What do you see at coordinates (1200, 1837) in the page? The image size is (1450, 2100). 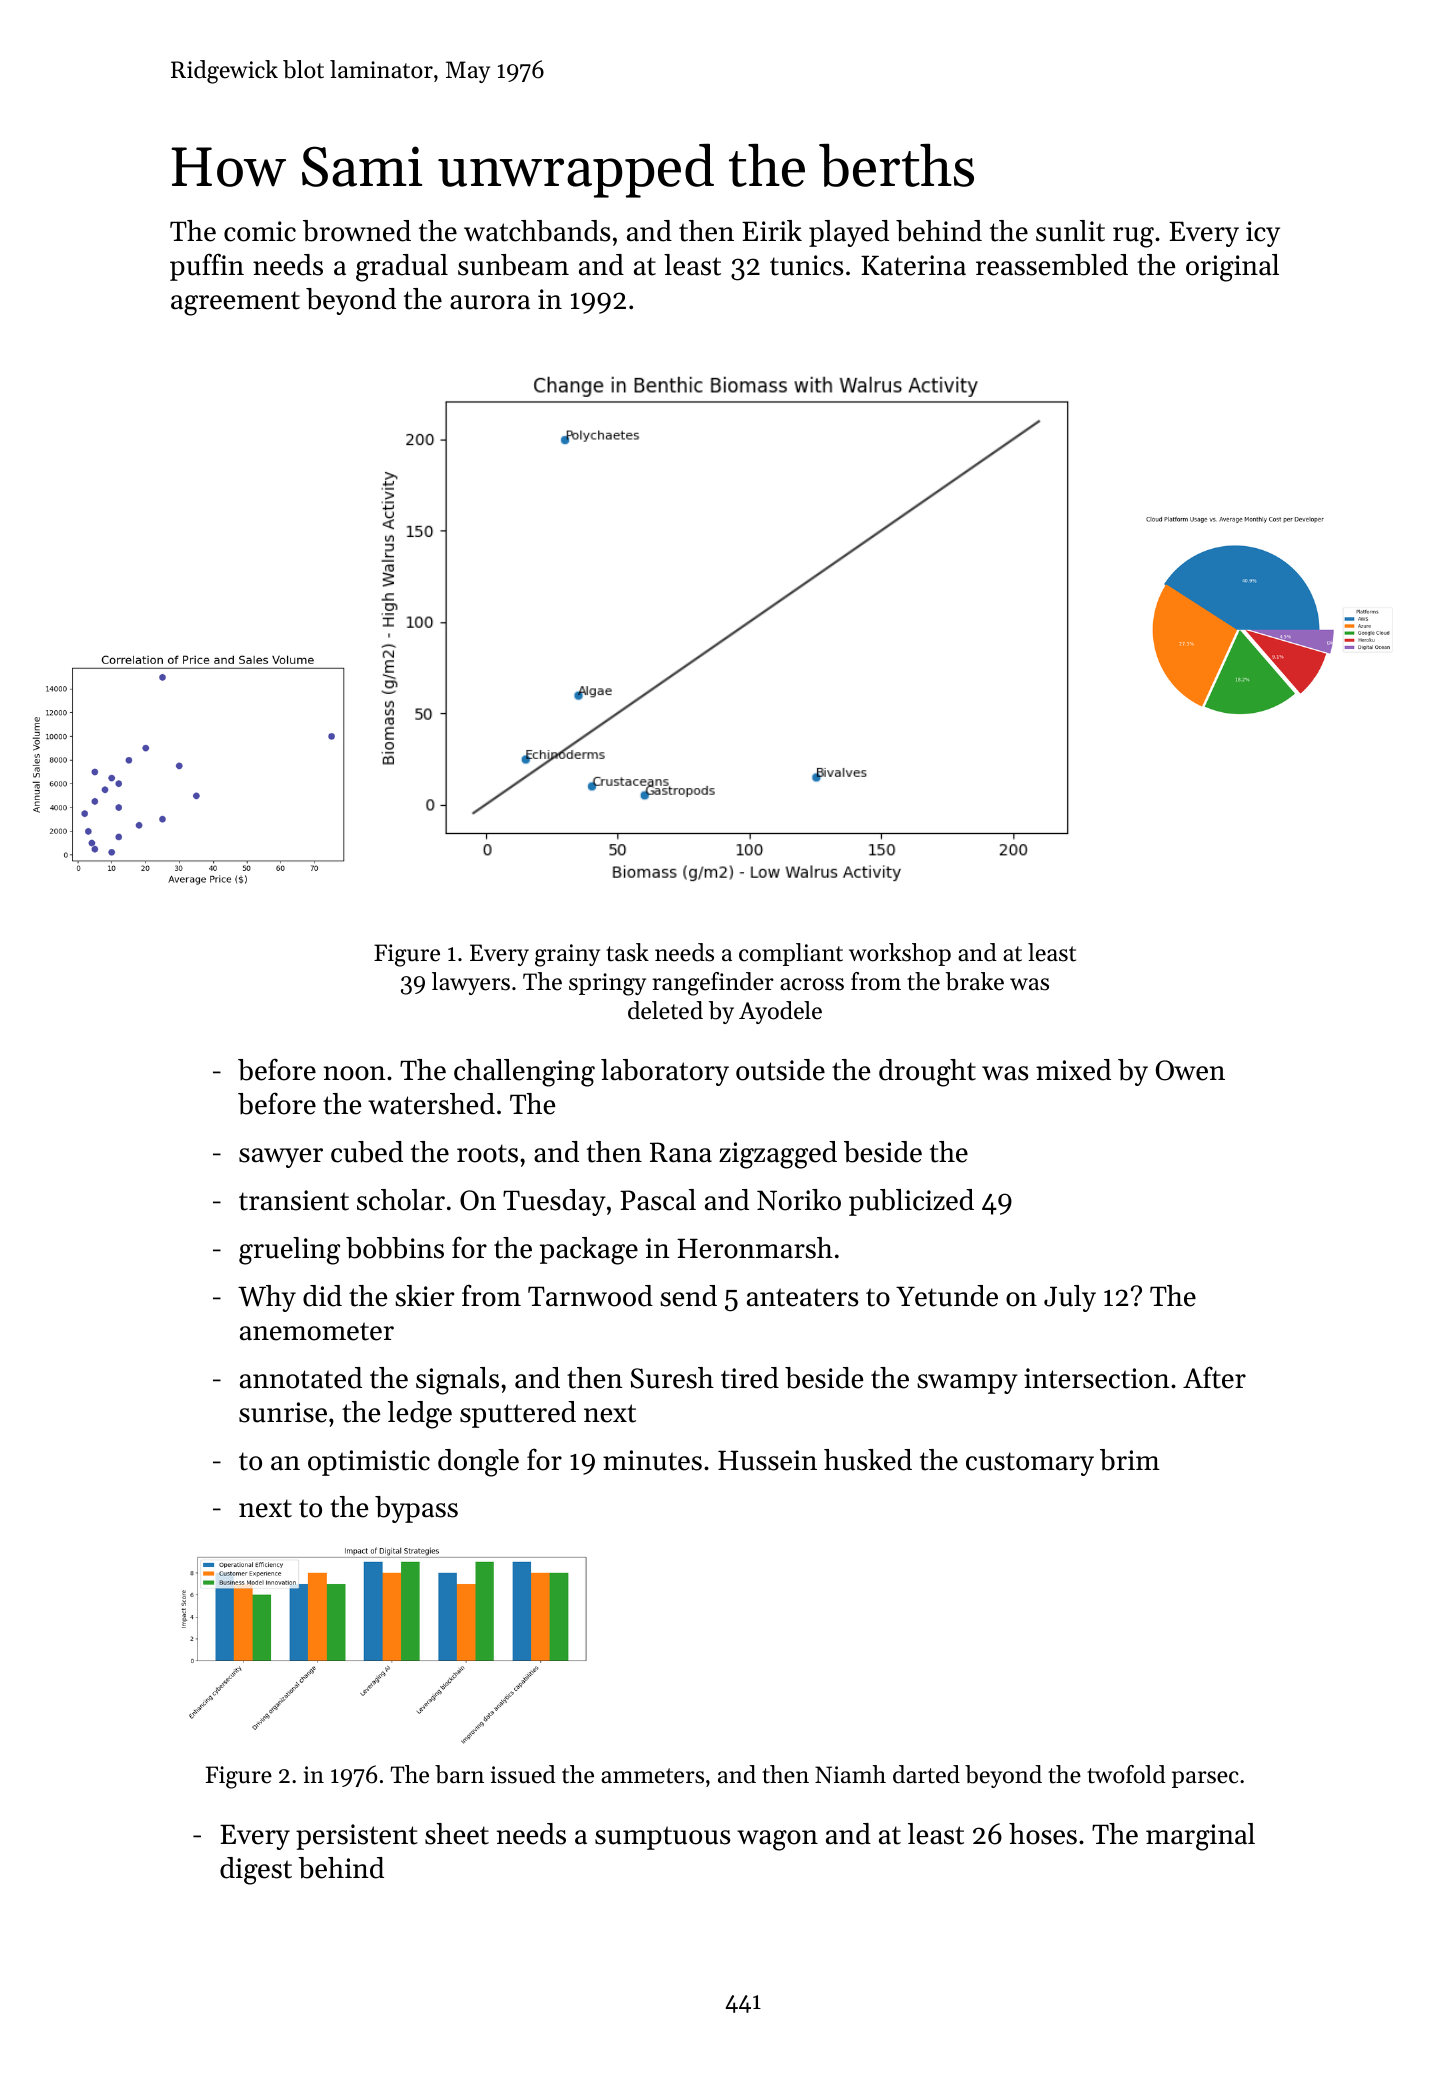 I see `marginal` at bounding box center [1200, 1837].
